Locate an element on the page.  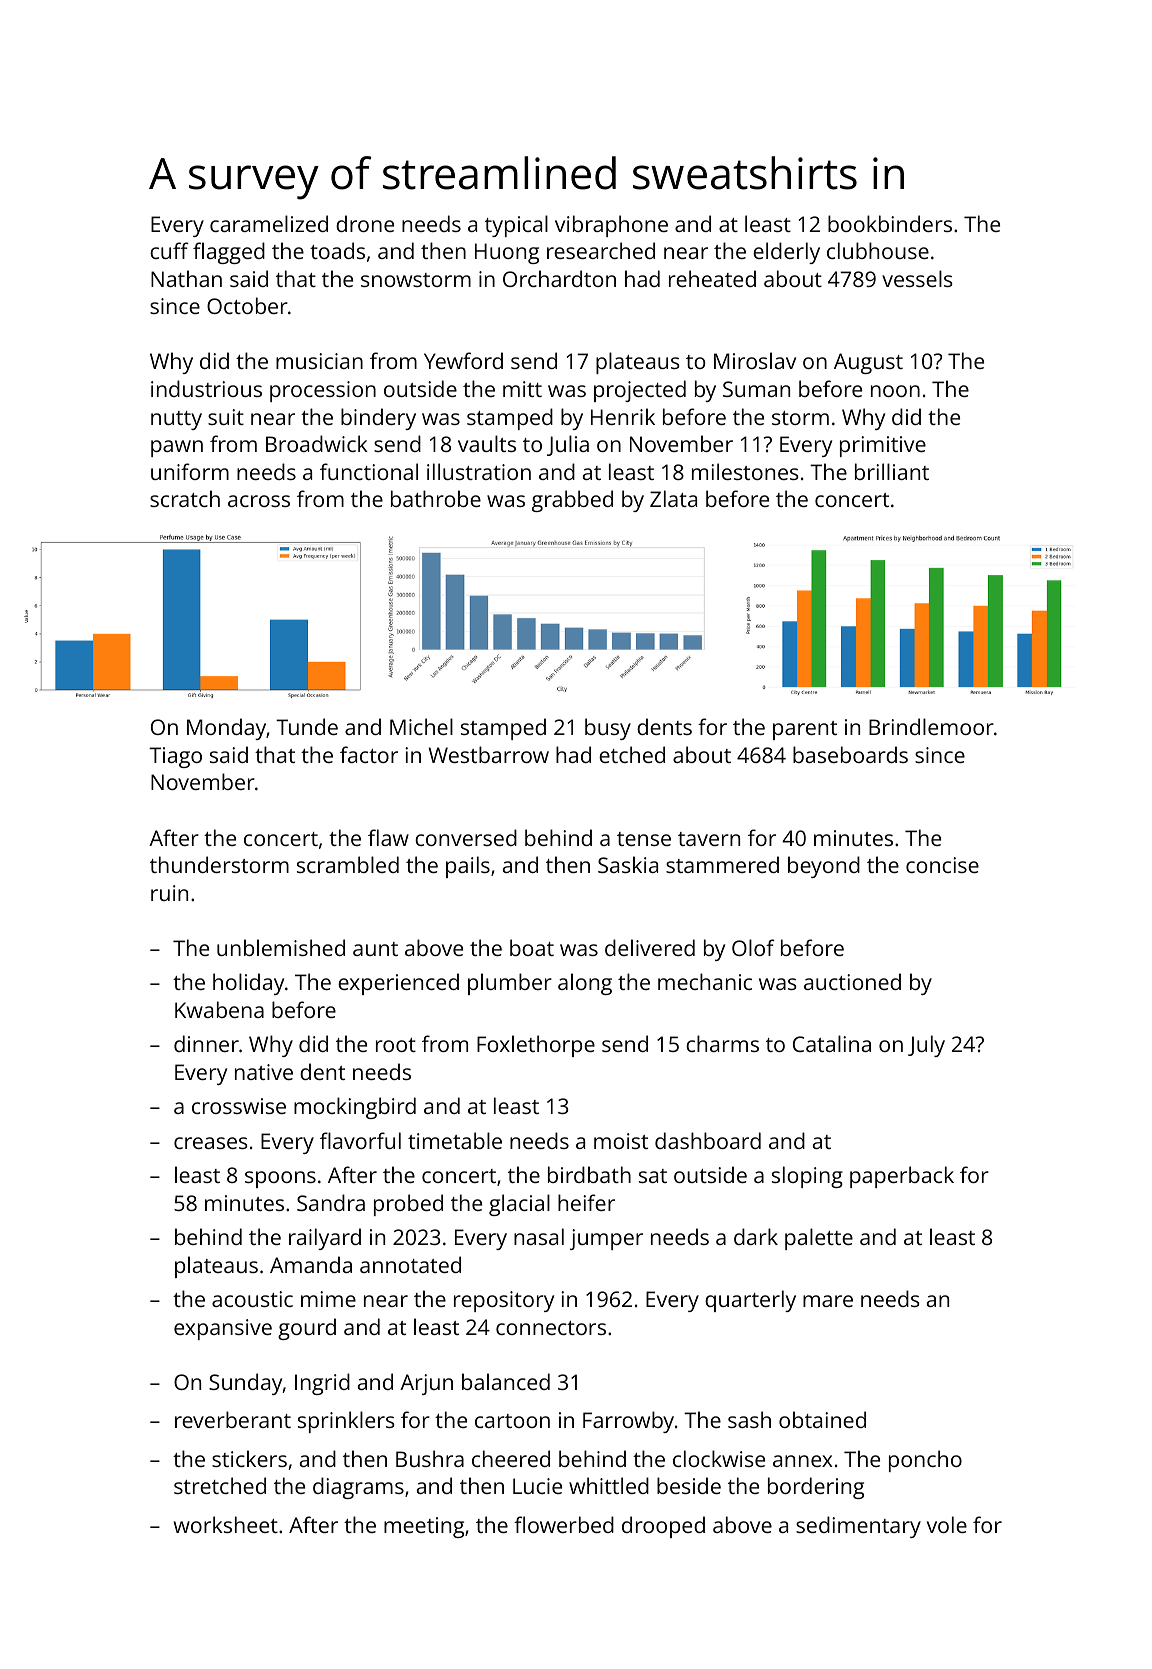
parent is located at coordinates (805, 730).
